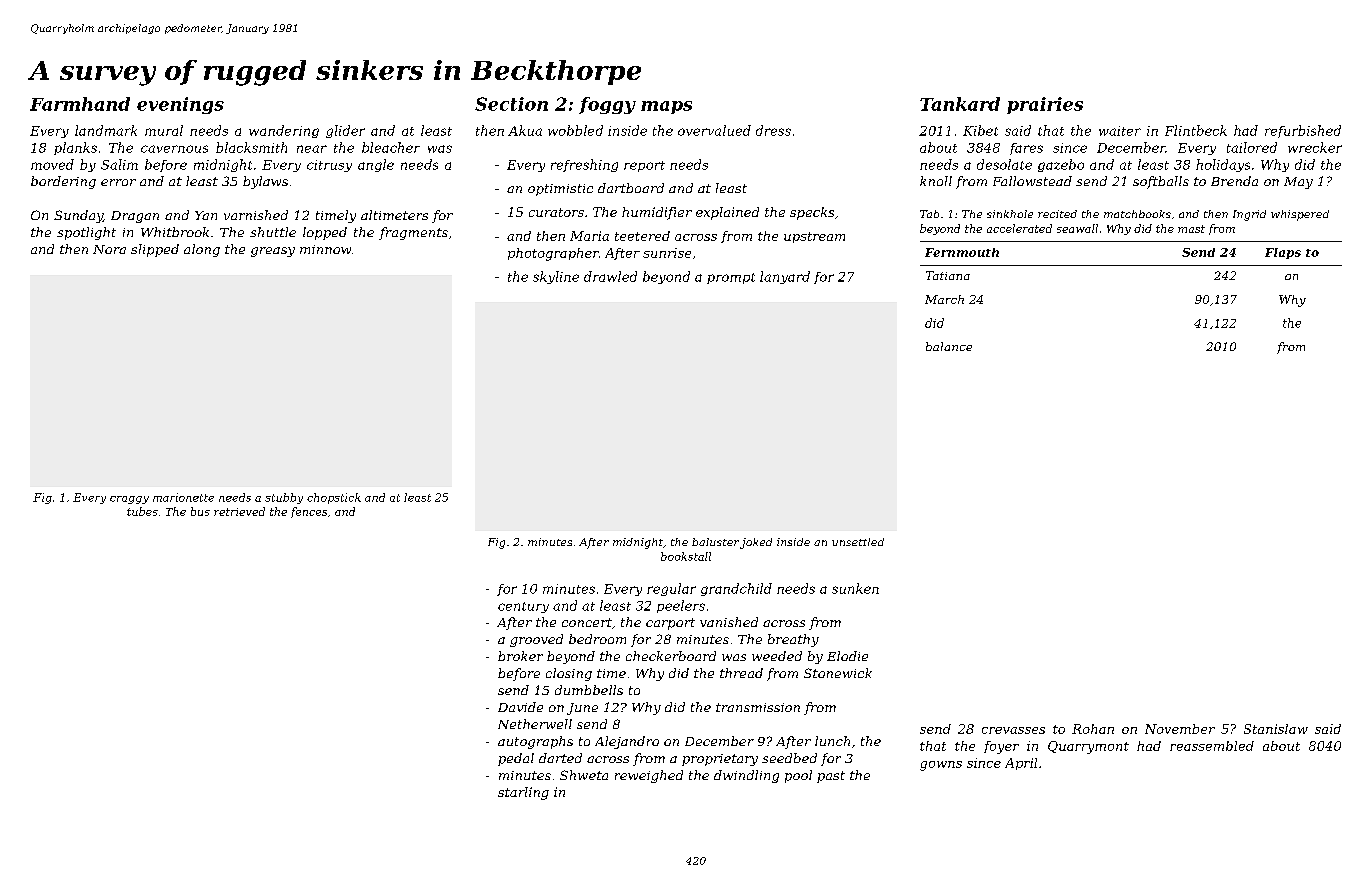 This screenshot has height=887, width=1372. I want to click on Stanislaw, so click(1276, 729).
